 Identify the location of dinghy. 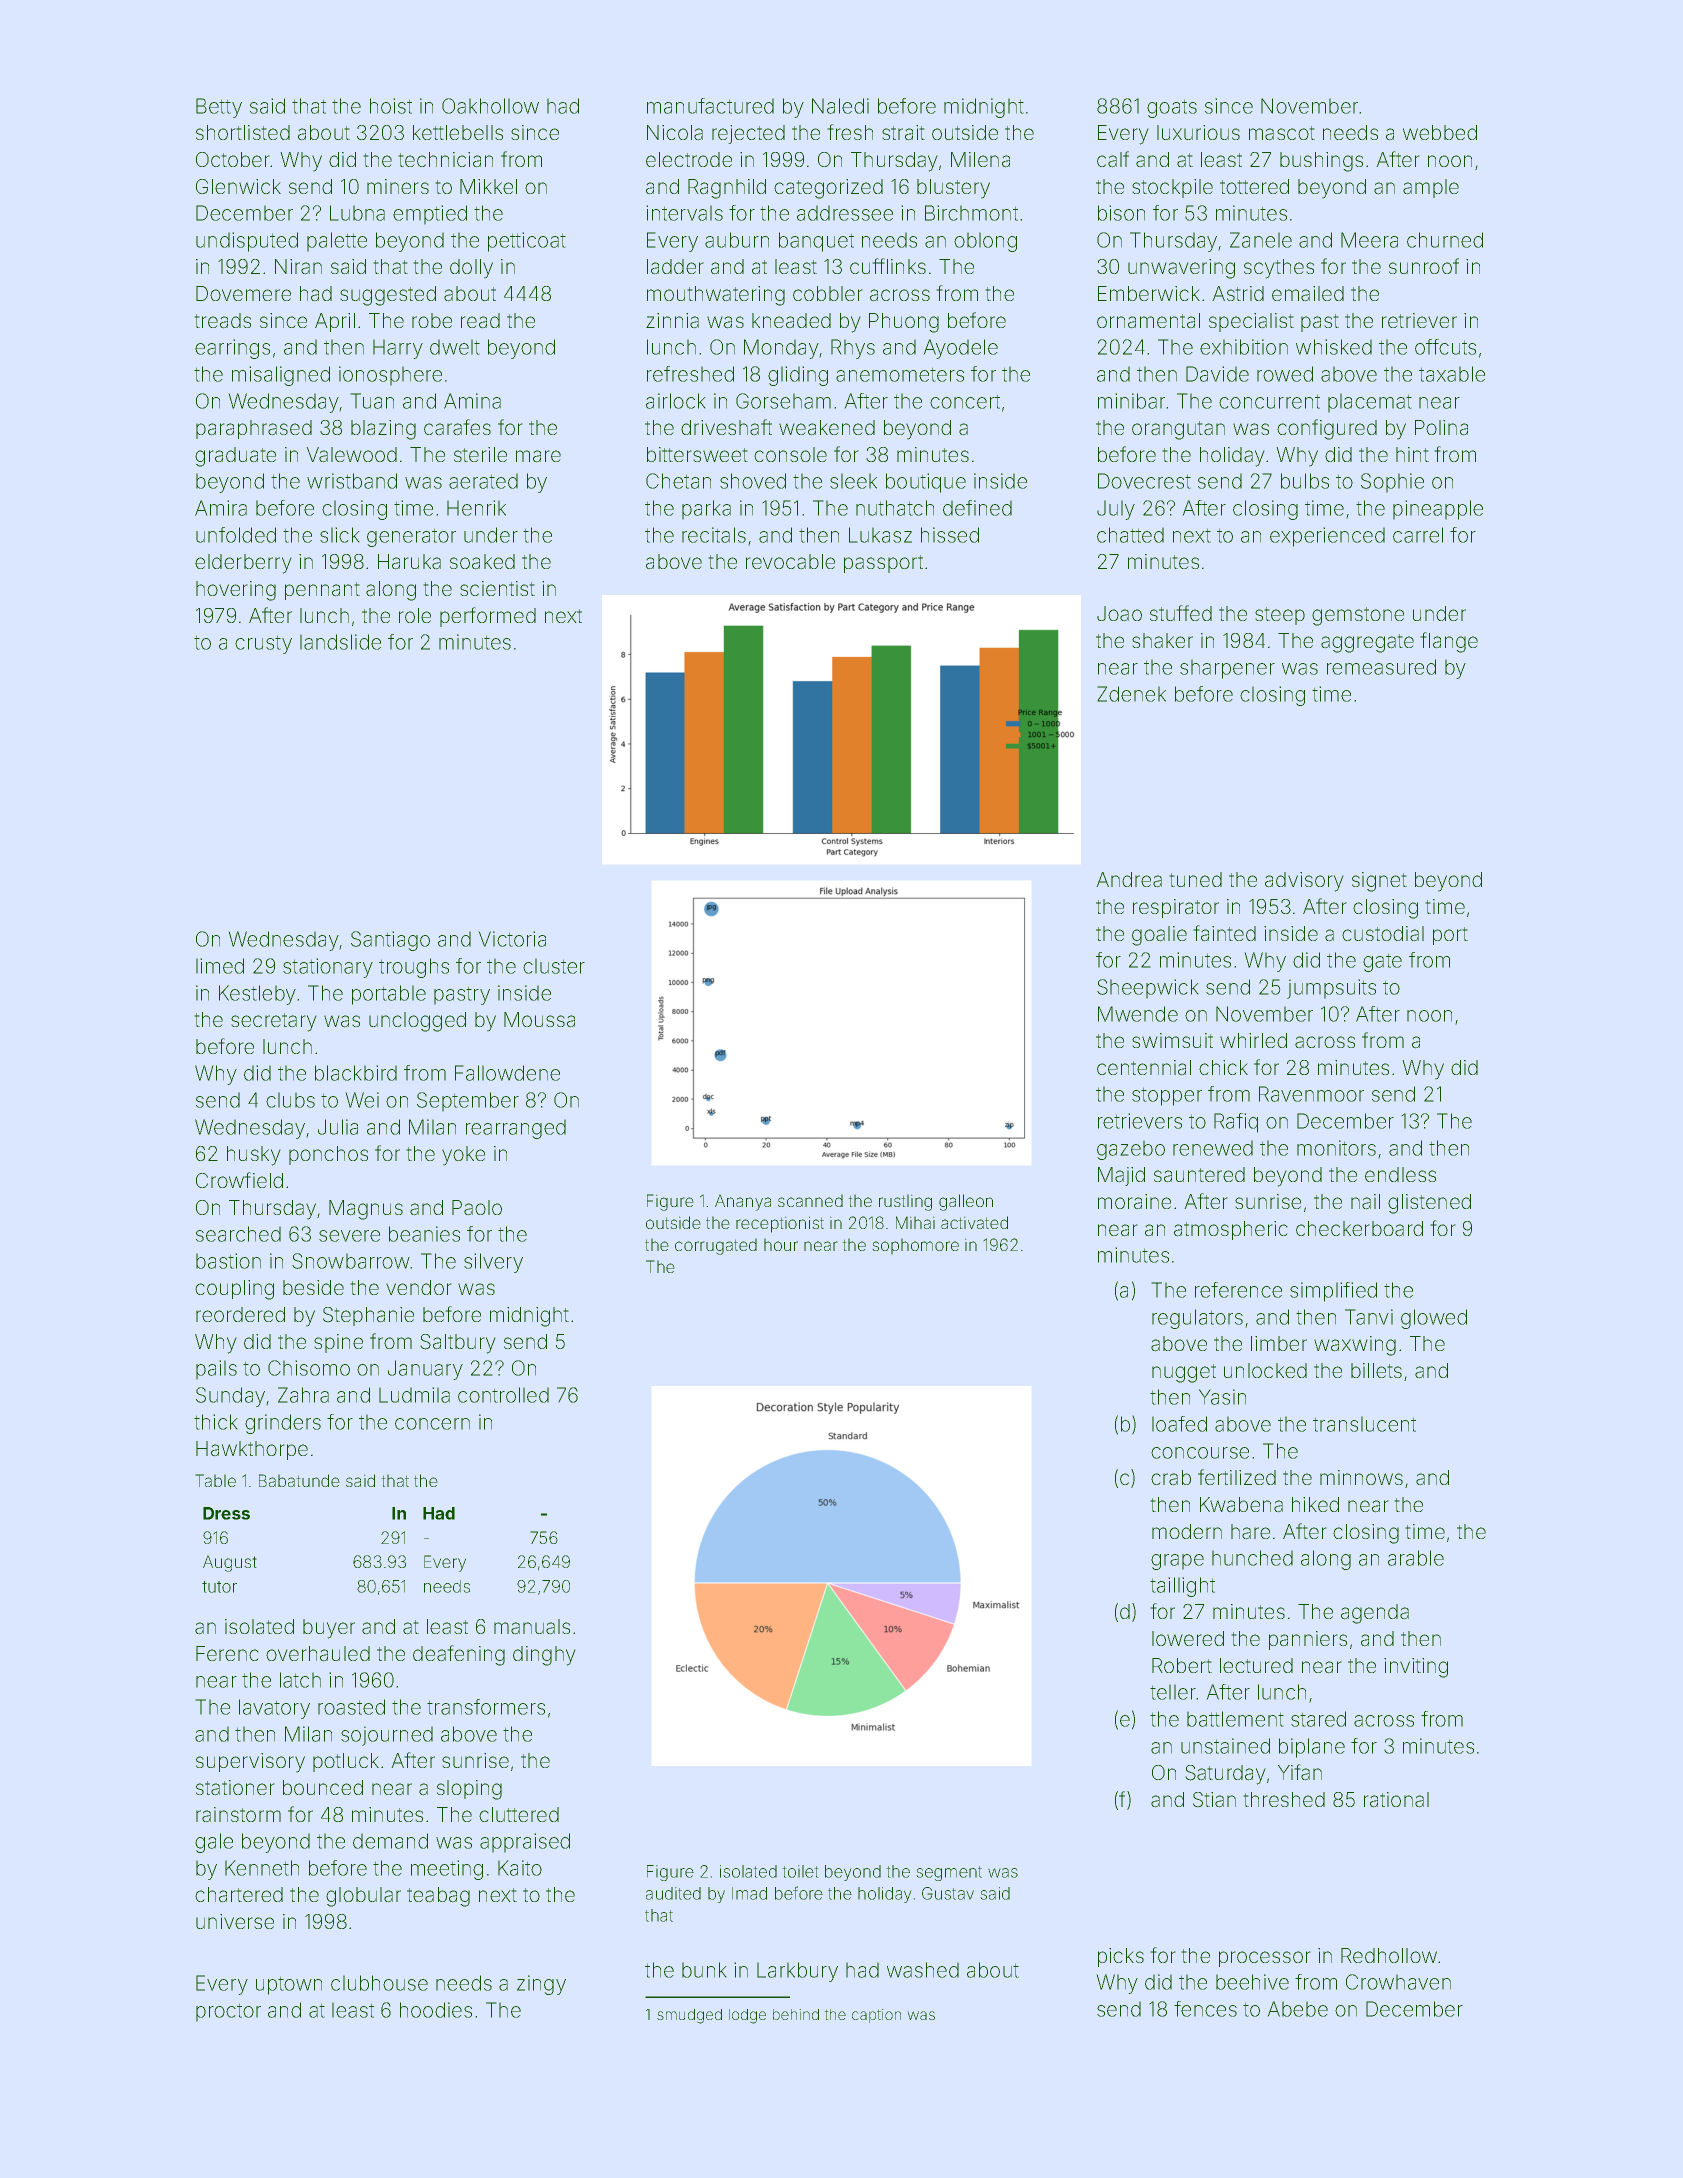
(544, 1656).
